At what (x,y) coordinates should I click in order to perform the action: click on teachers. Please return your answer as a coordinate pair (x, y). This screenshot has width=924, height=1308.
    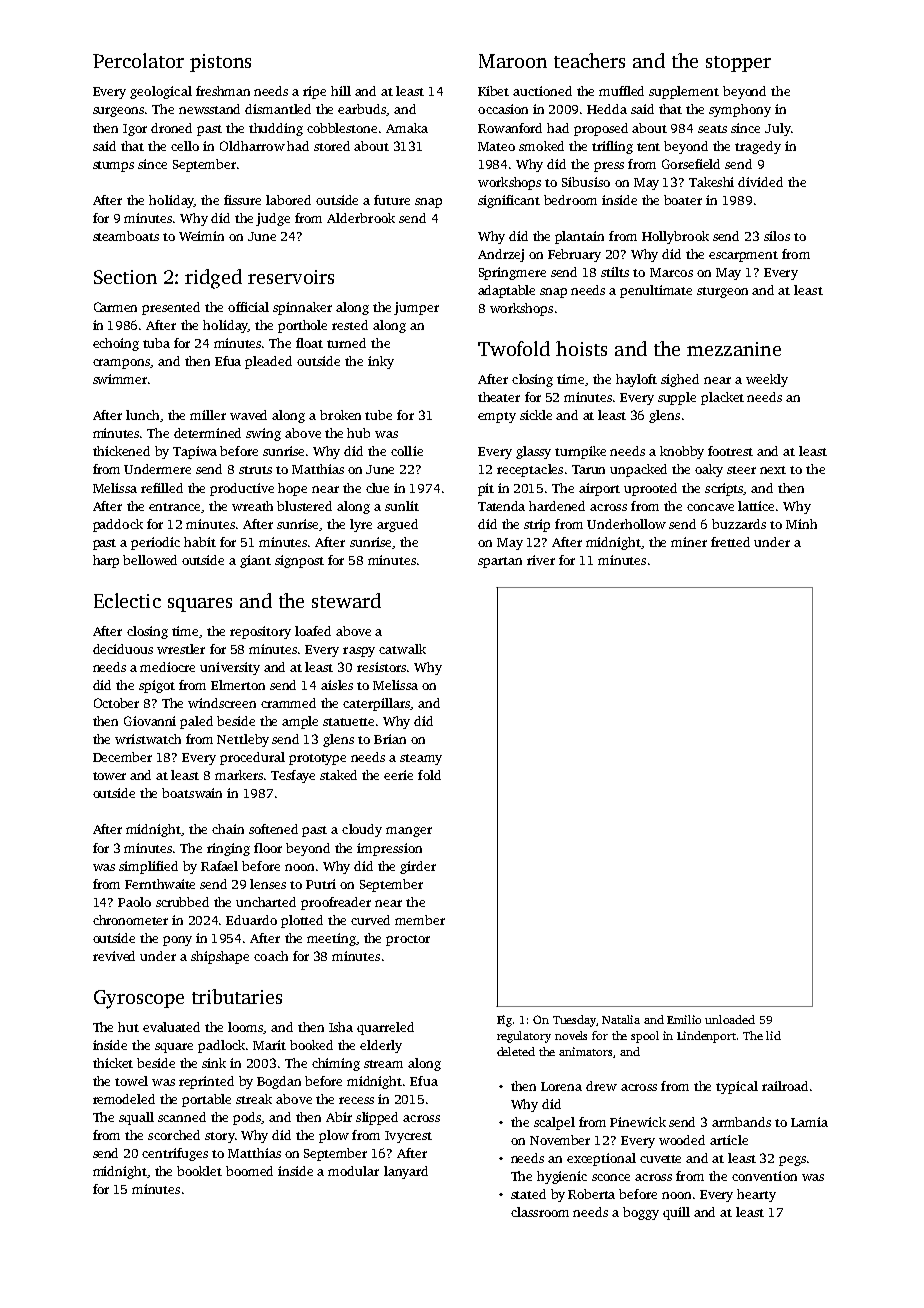
    Looking at the image, I should click on (589, 60).
